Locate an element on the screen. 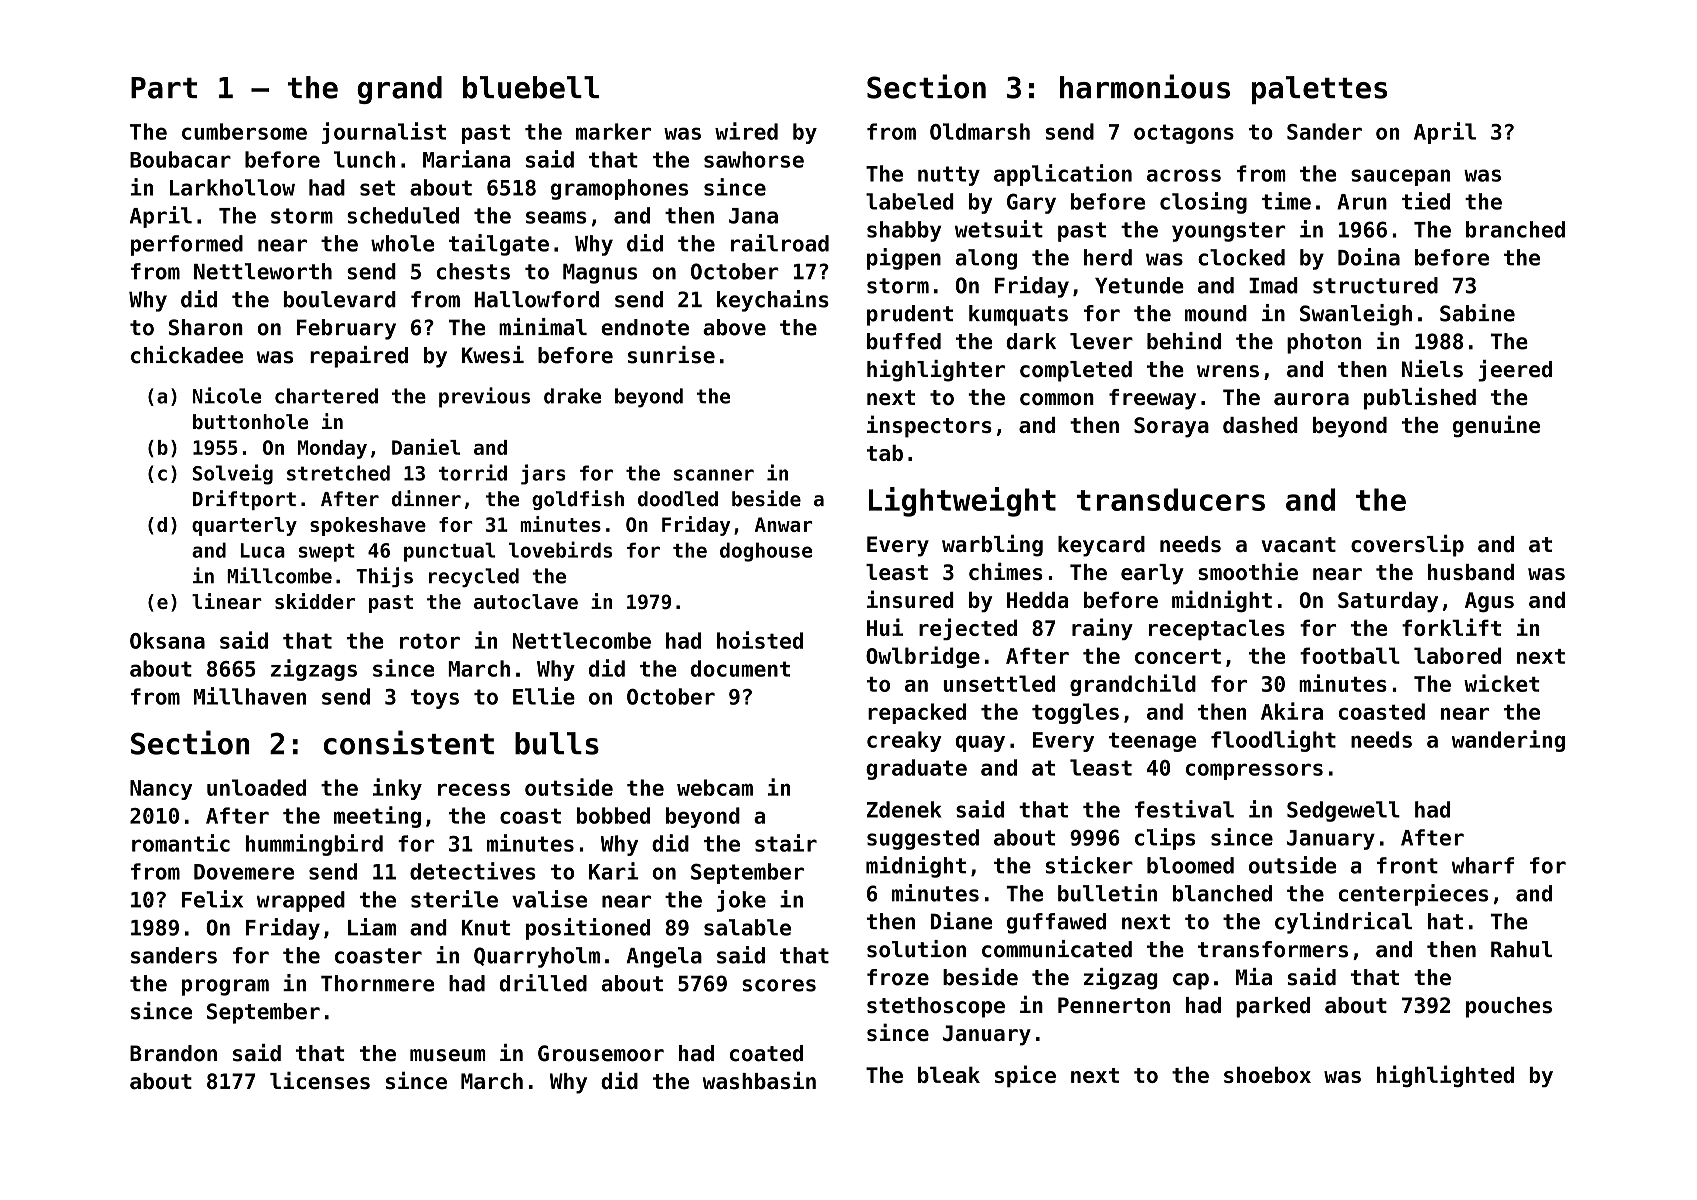 The height and width of the screenshot is (1200, 1697). minimal is located at coordinates (543, 327).
